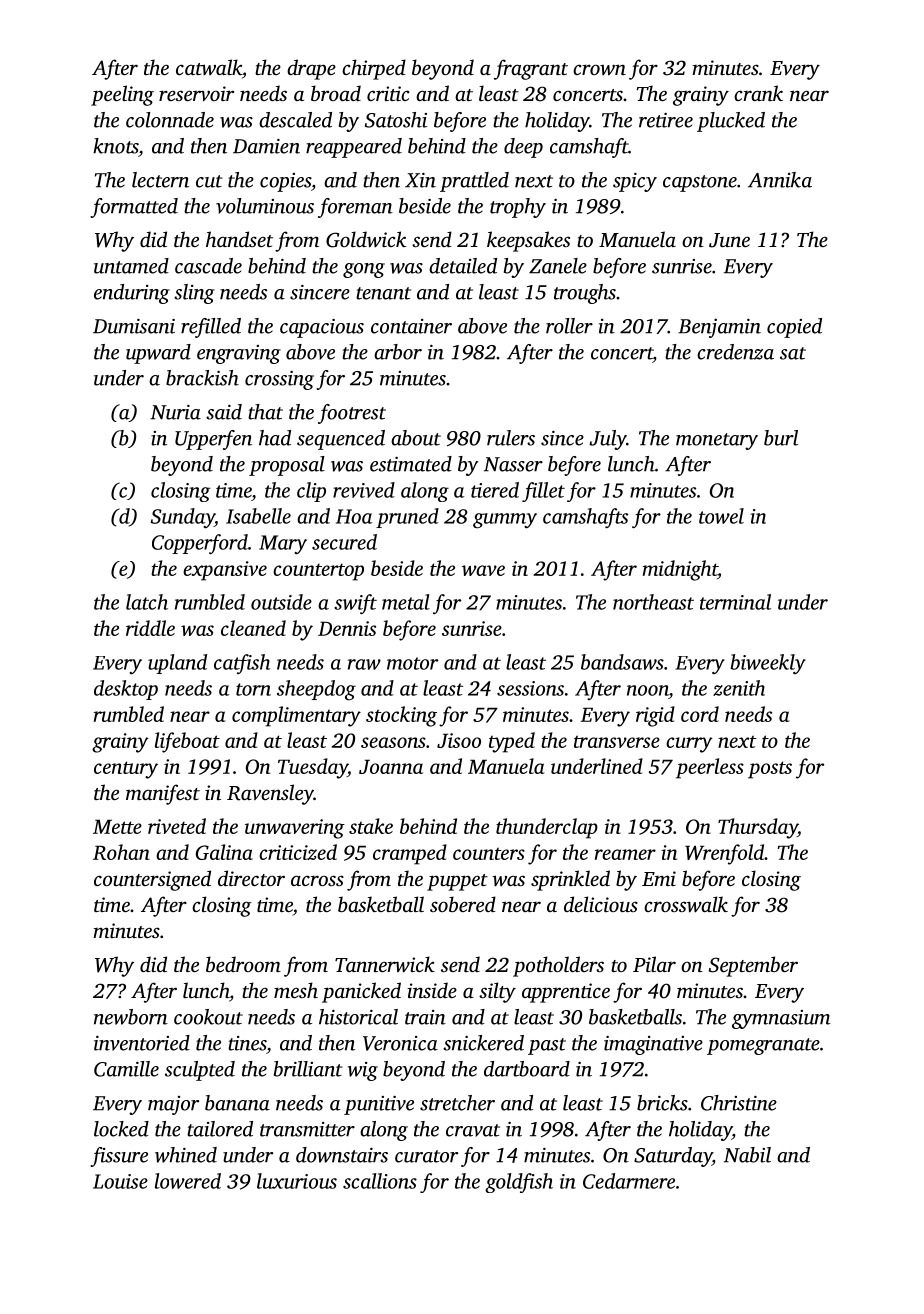 The height and width of the image is (1314, 924). I want to click on fragrant, so click(531, 69).
